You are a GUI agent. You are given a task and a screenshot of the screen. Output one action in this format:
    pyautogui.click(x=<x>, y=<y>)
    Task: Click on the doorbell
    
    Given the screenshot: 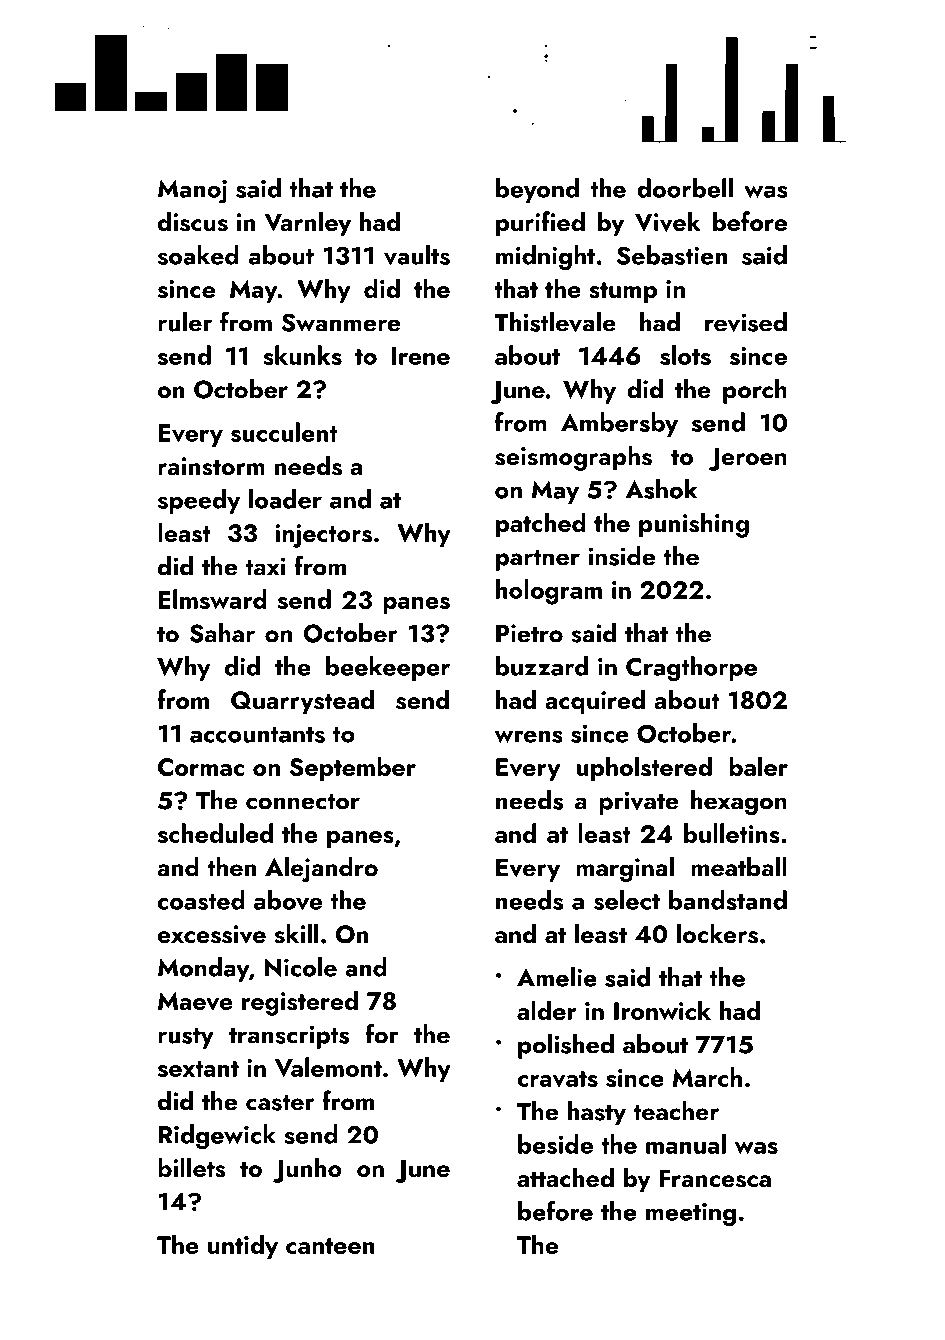 What is the action you would take?
    pyautogui.click(x=685, y=188)
